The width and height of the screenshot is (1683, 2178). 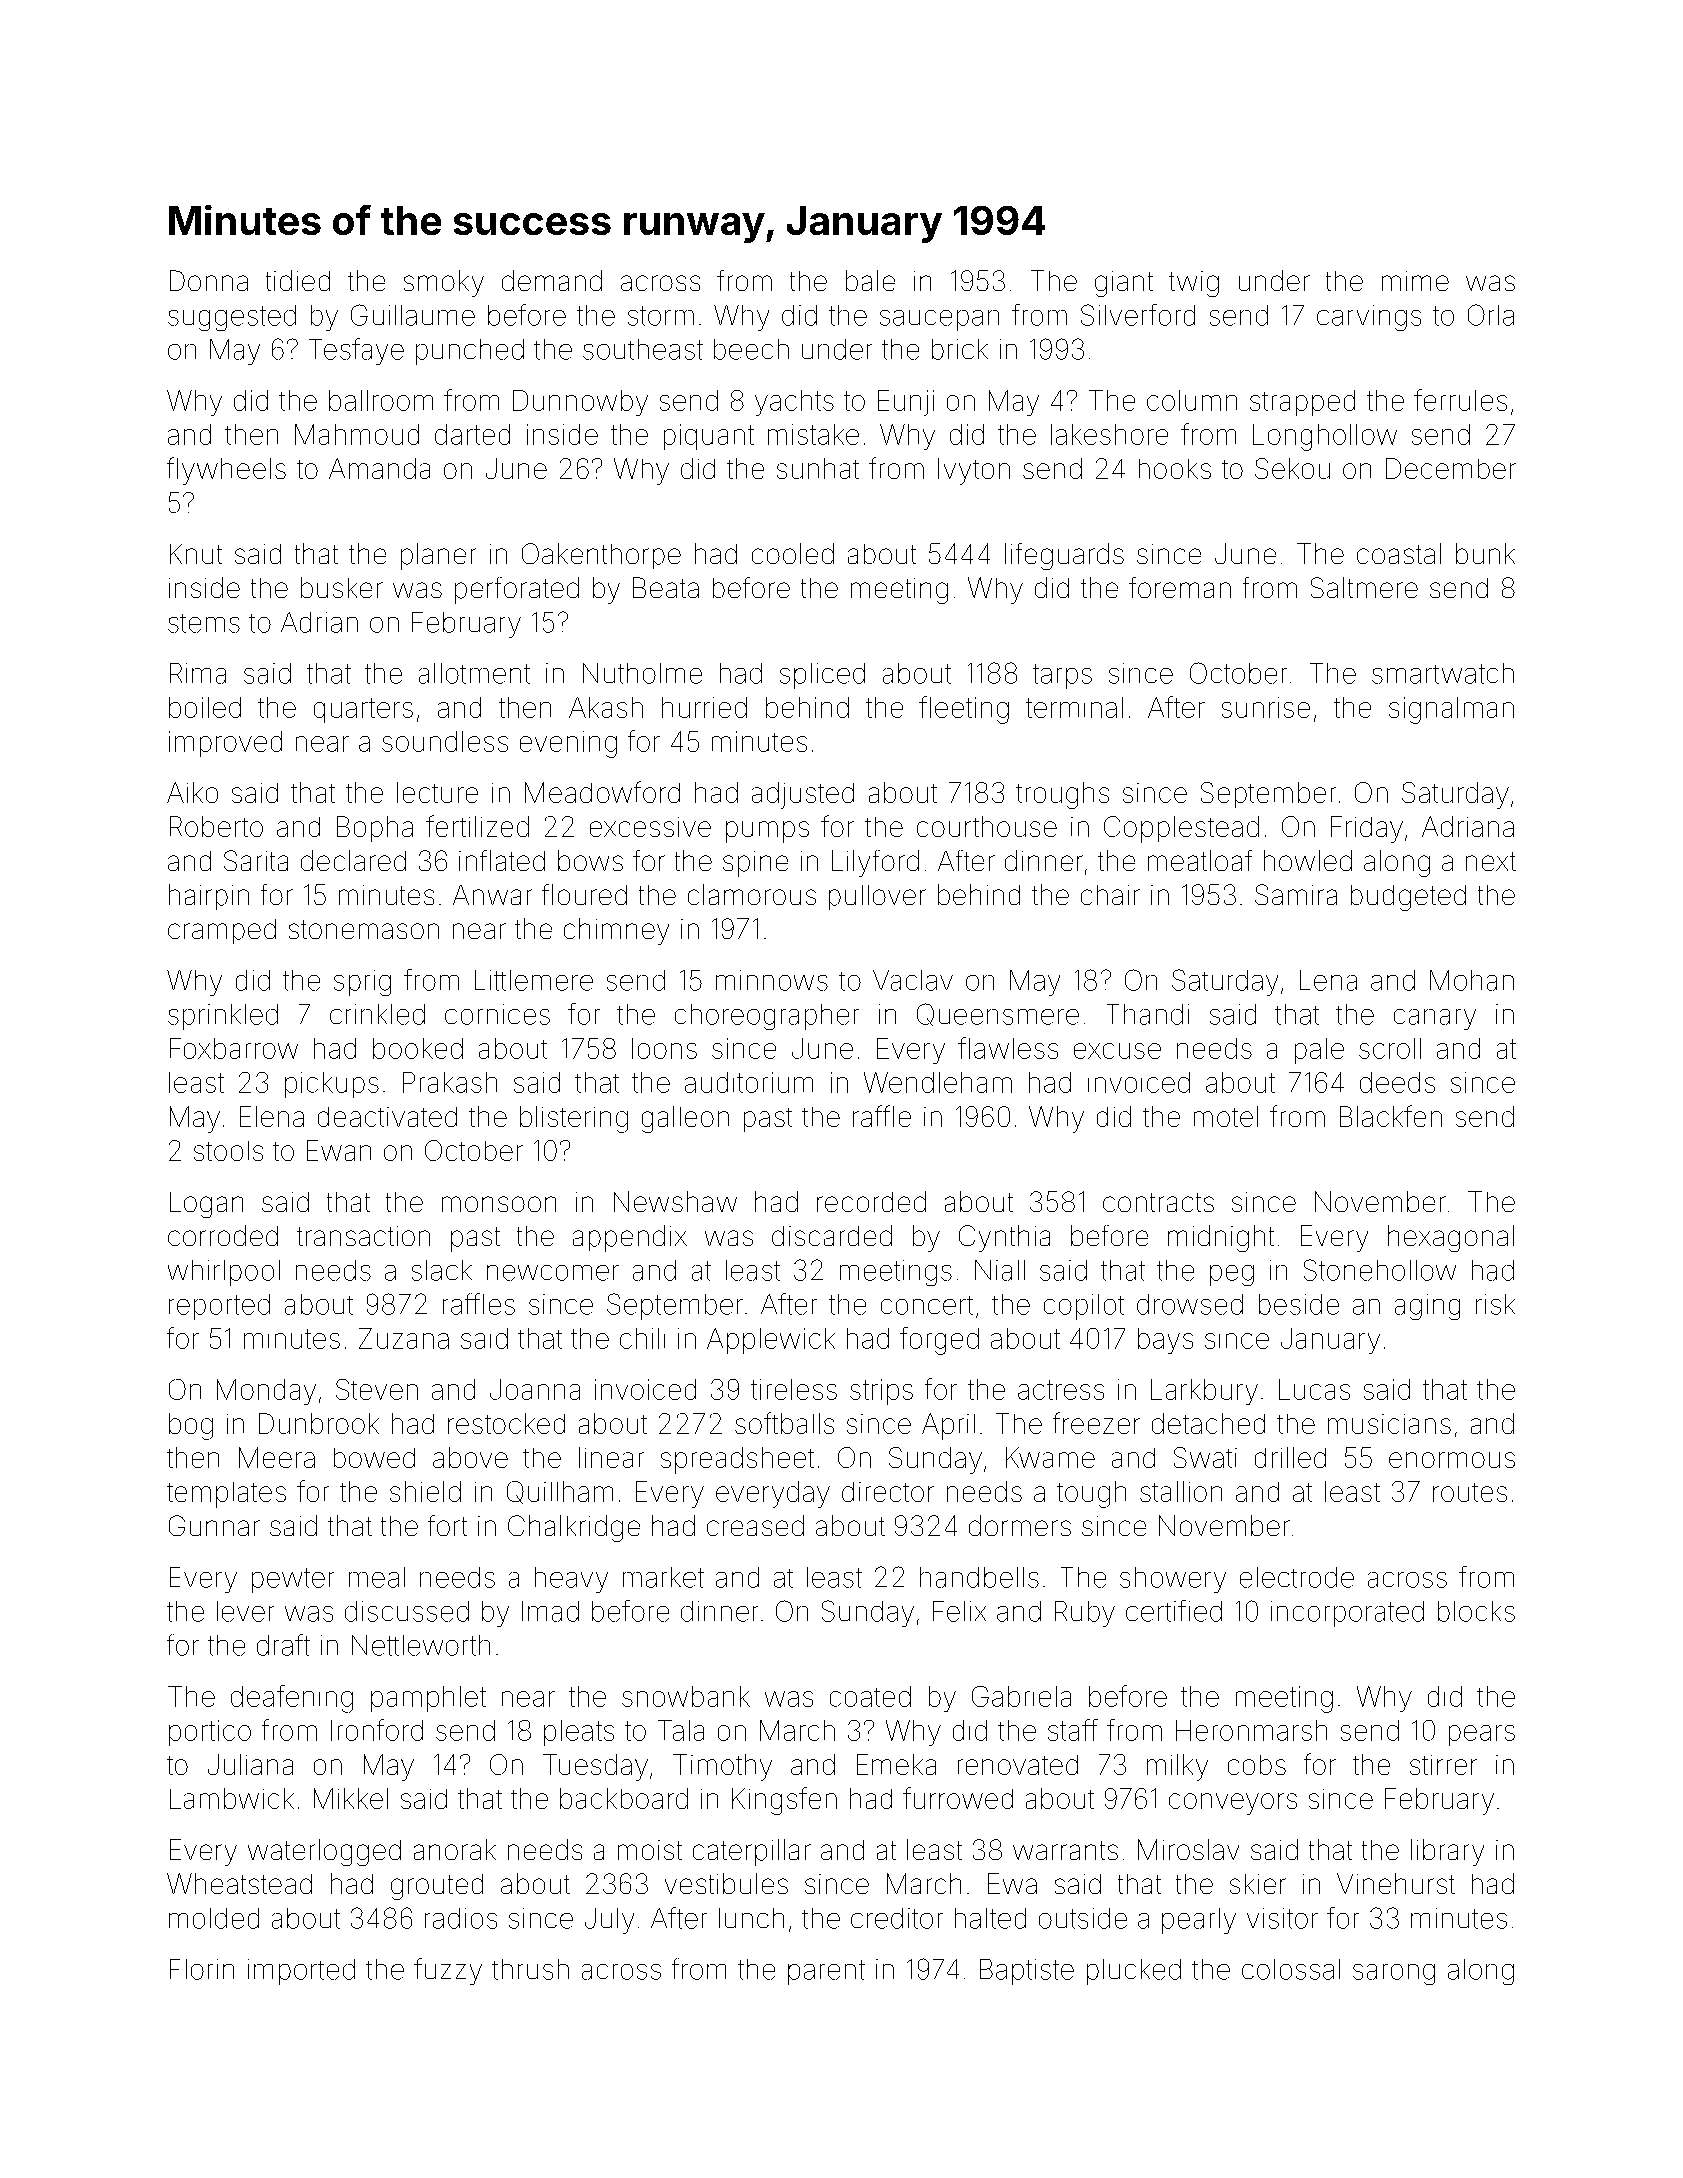 I want to click on handbells, so click(x=979, y=1577).
